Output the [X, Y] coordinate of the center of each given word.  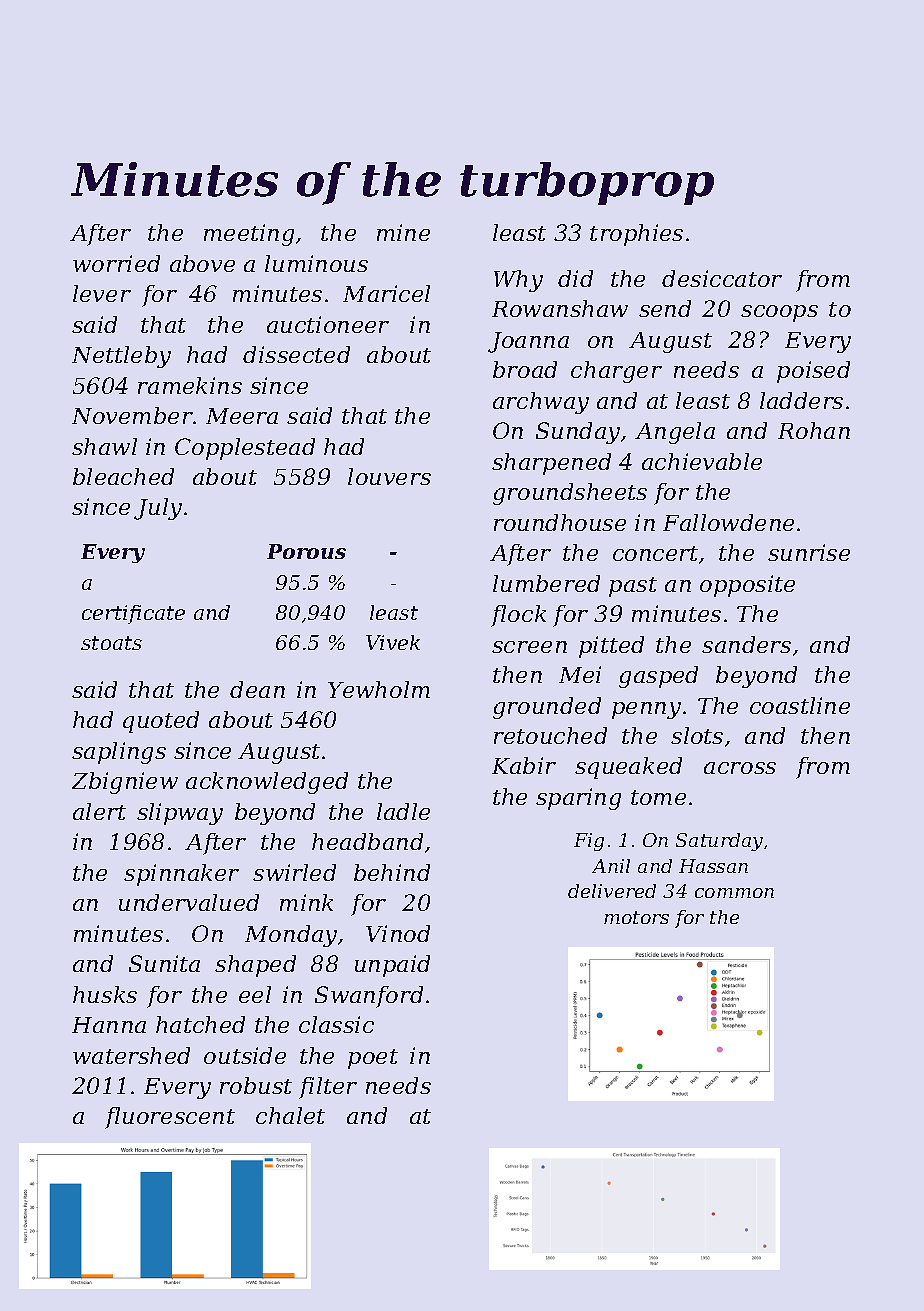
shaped [255, 966]
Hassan [713, 866]
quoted [161, 722]
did [575, 278]
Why [518, 281]
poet [373, 1059]
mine [403, 232]
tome [658, 797]
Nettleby [121, 357]
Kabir [524, 765]
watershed [131, 1055]
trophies [636, 235]
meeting [249, 235]
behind [392, 872]
